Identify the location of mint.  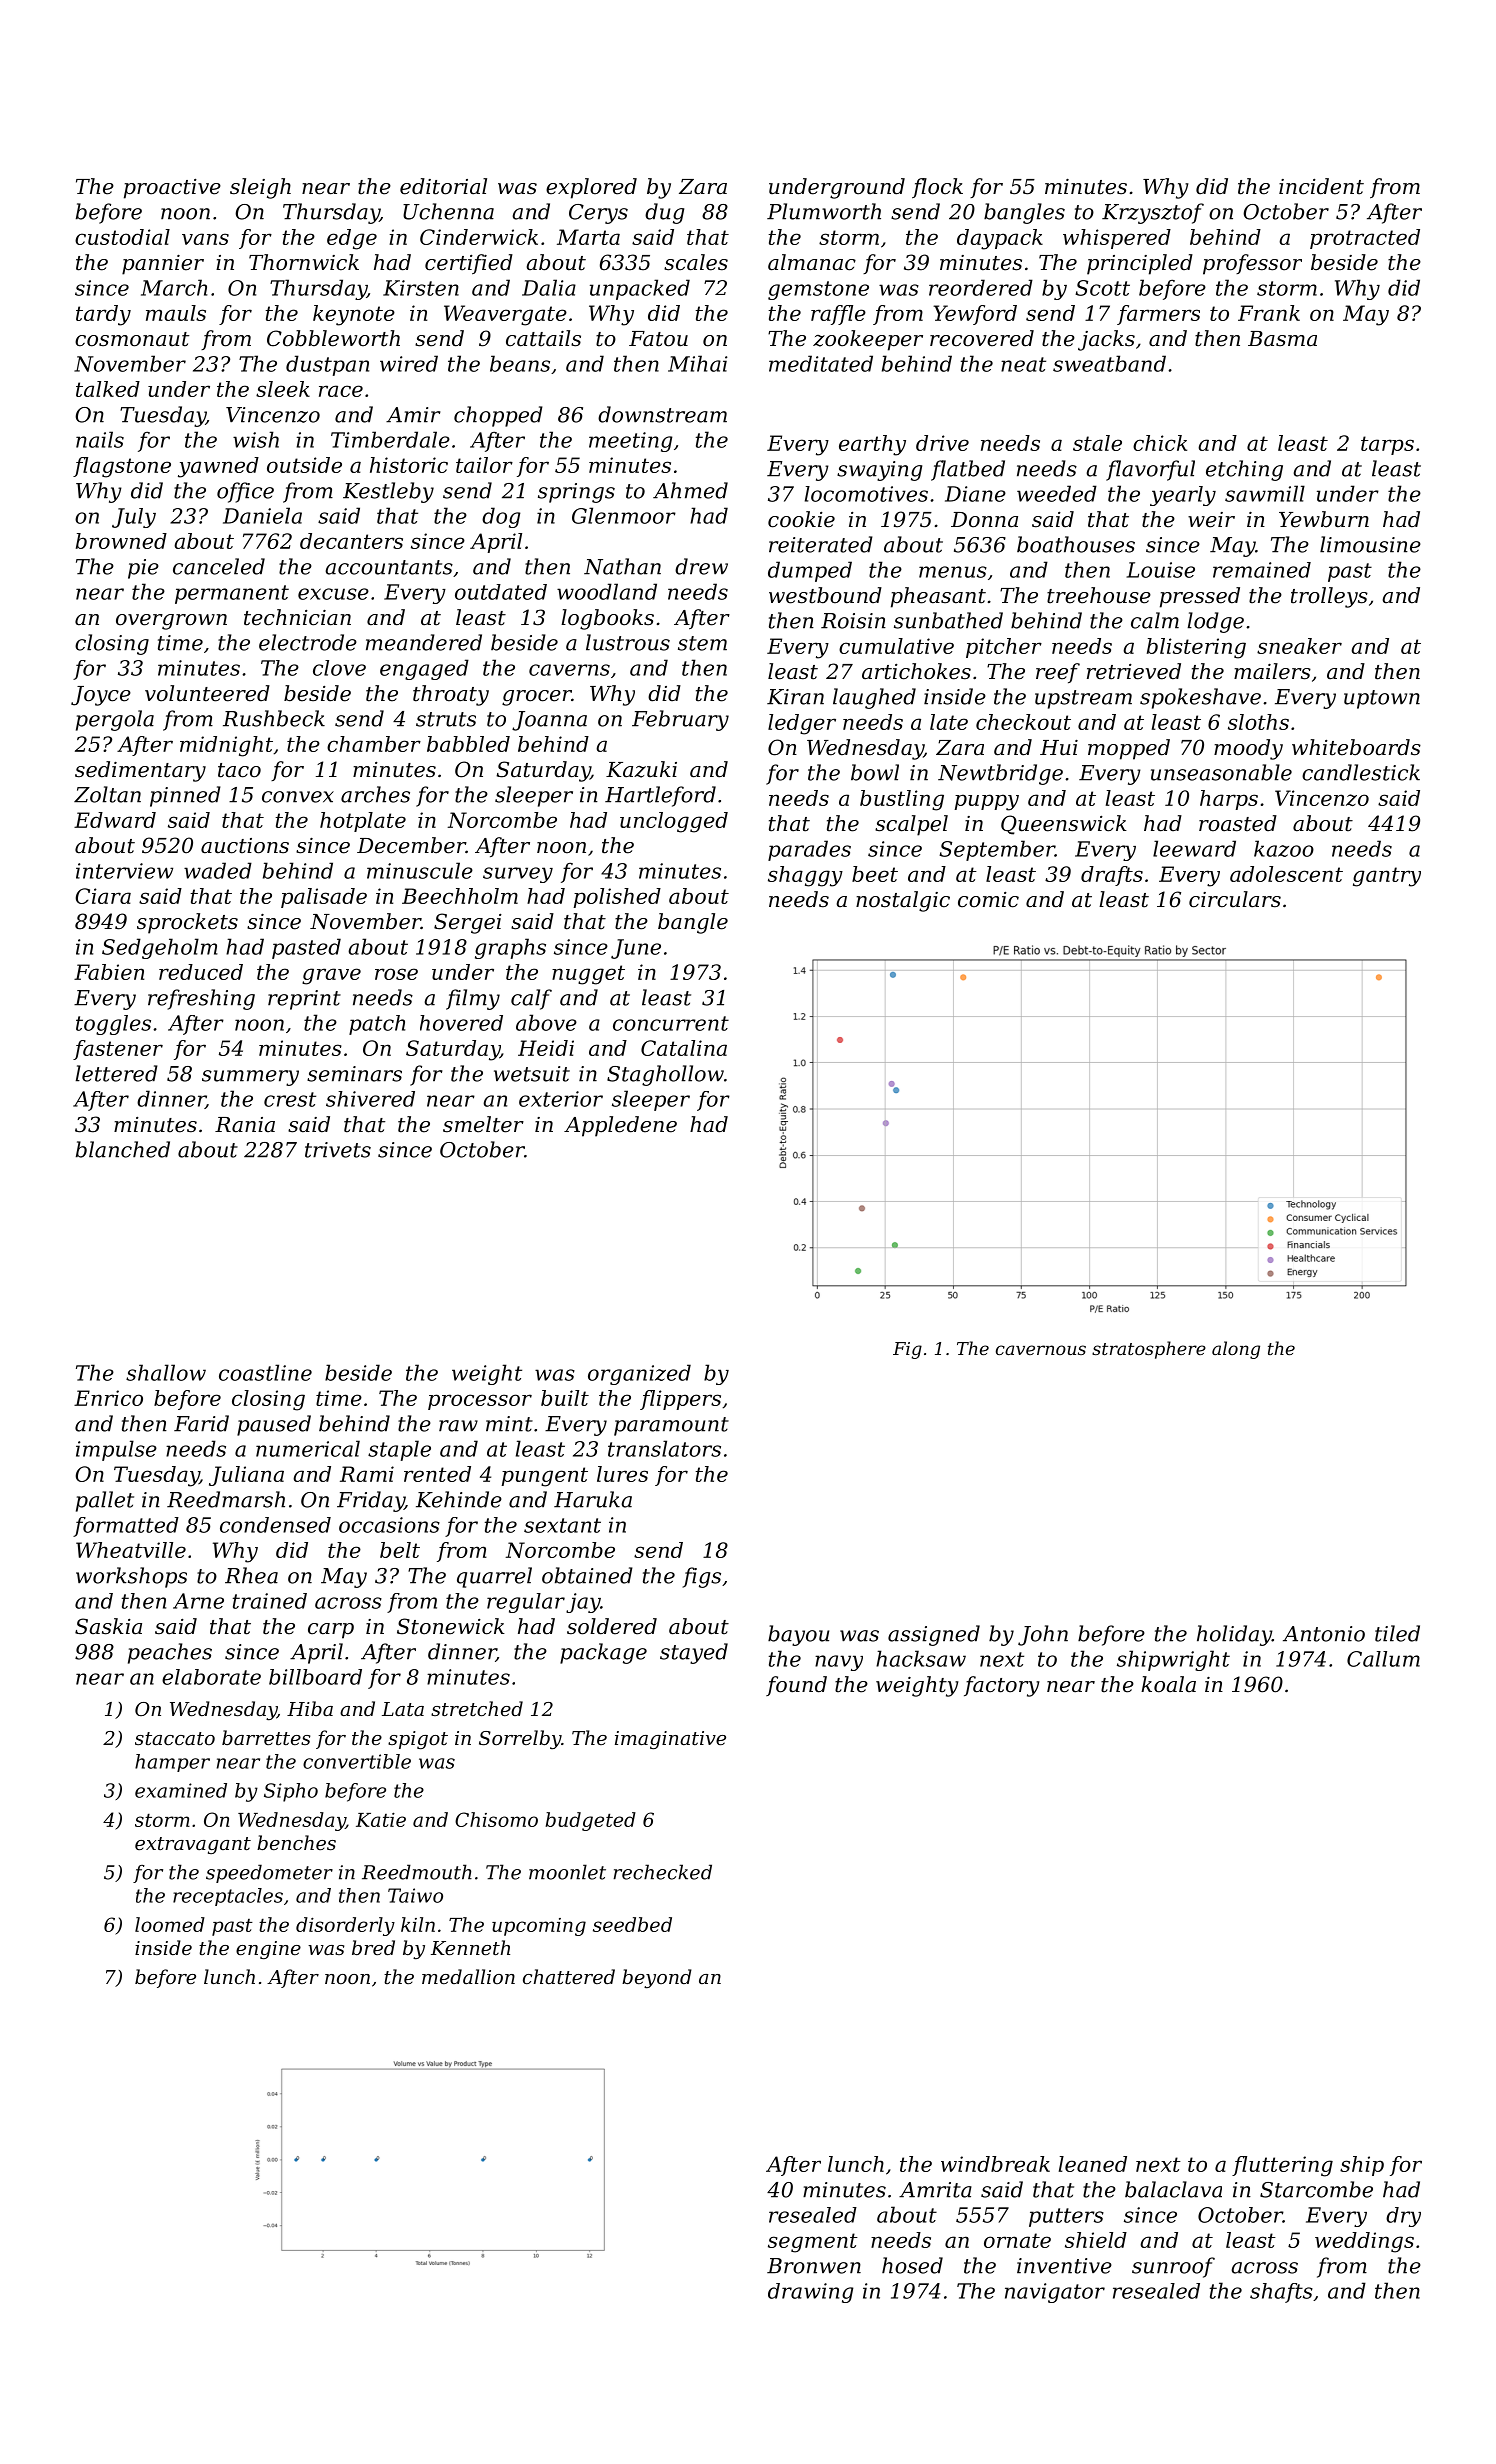
(509, 1424).
